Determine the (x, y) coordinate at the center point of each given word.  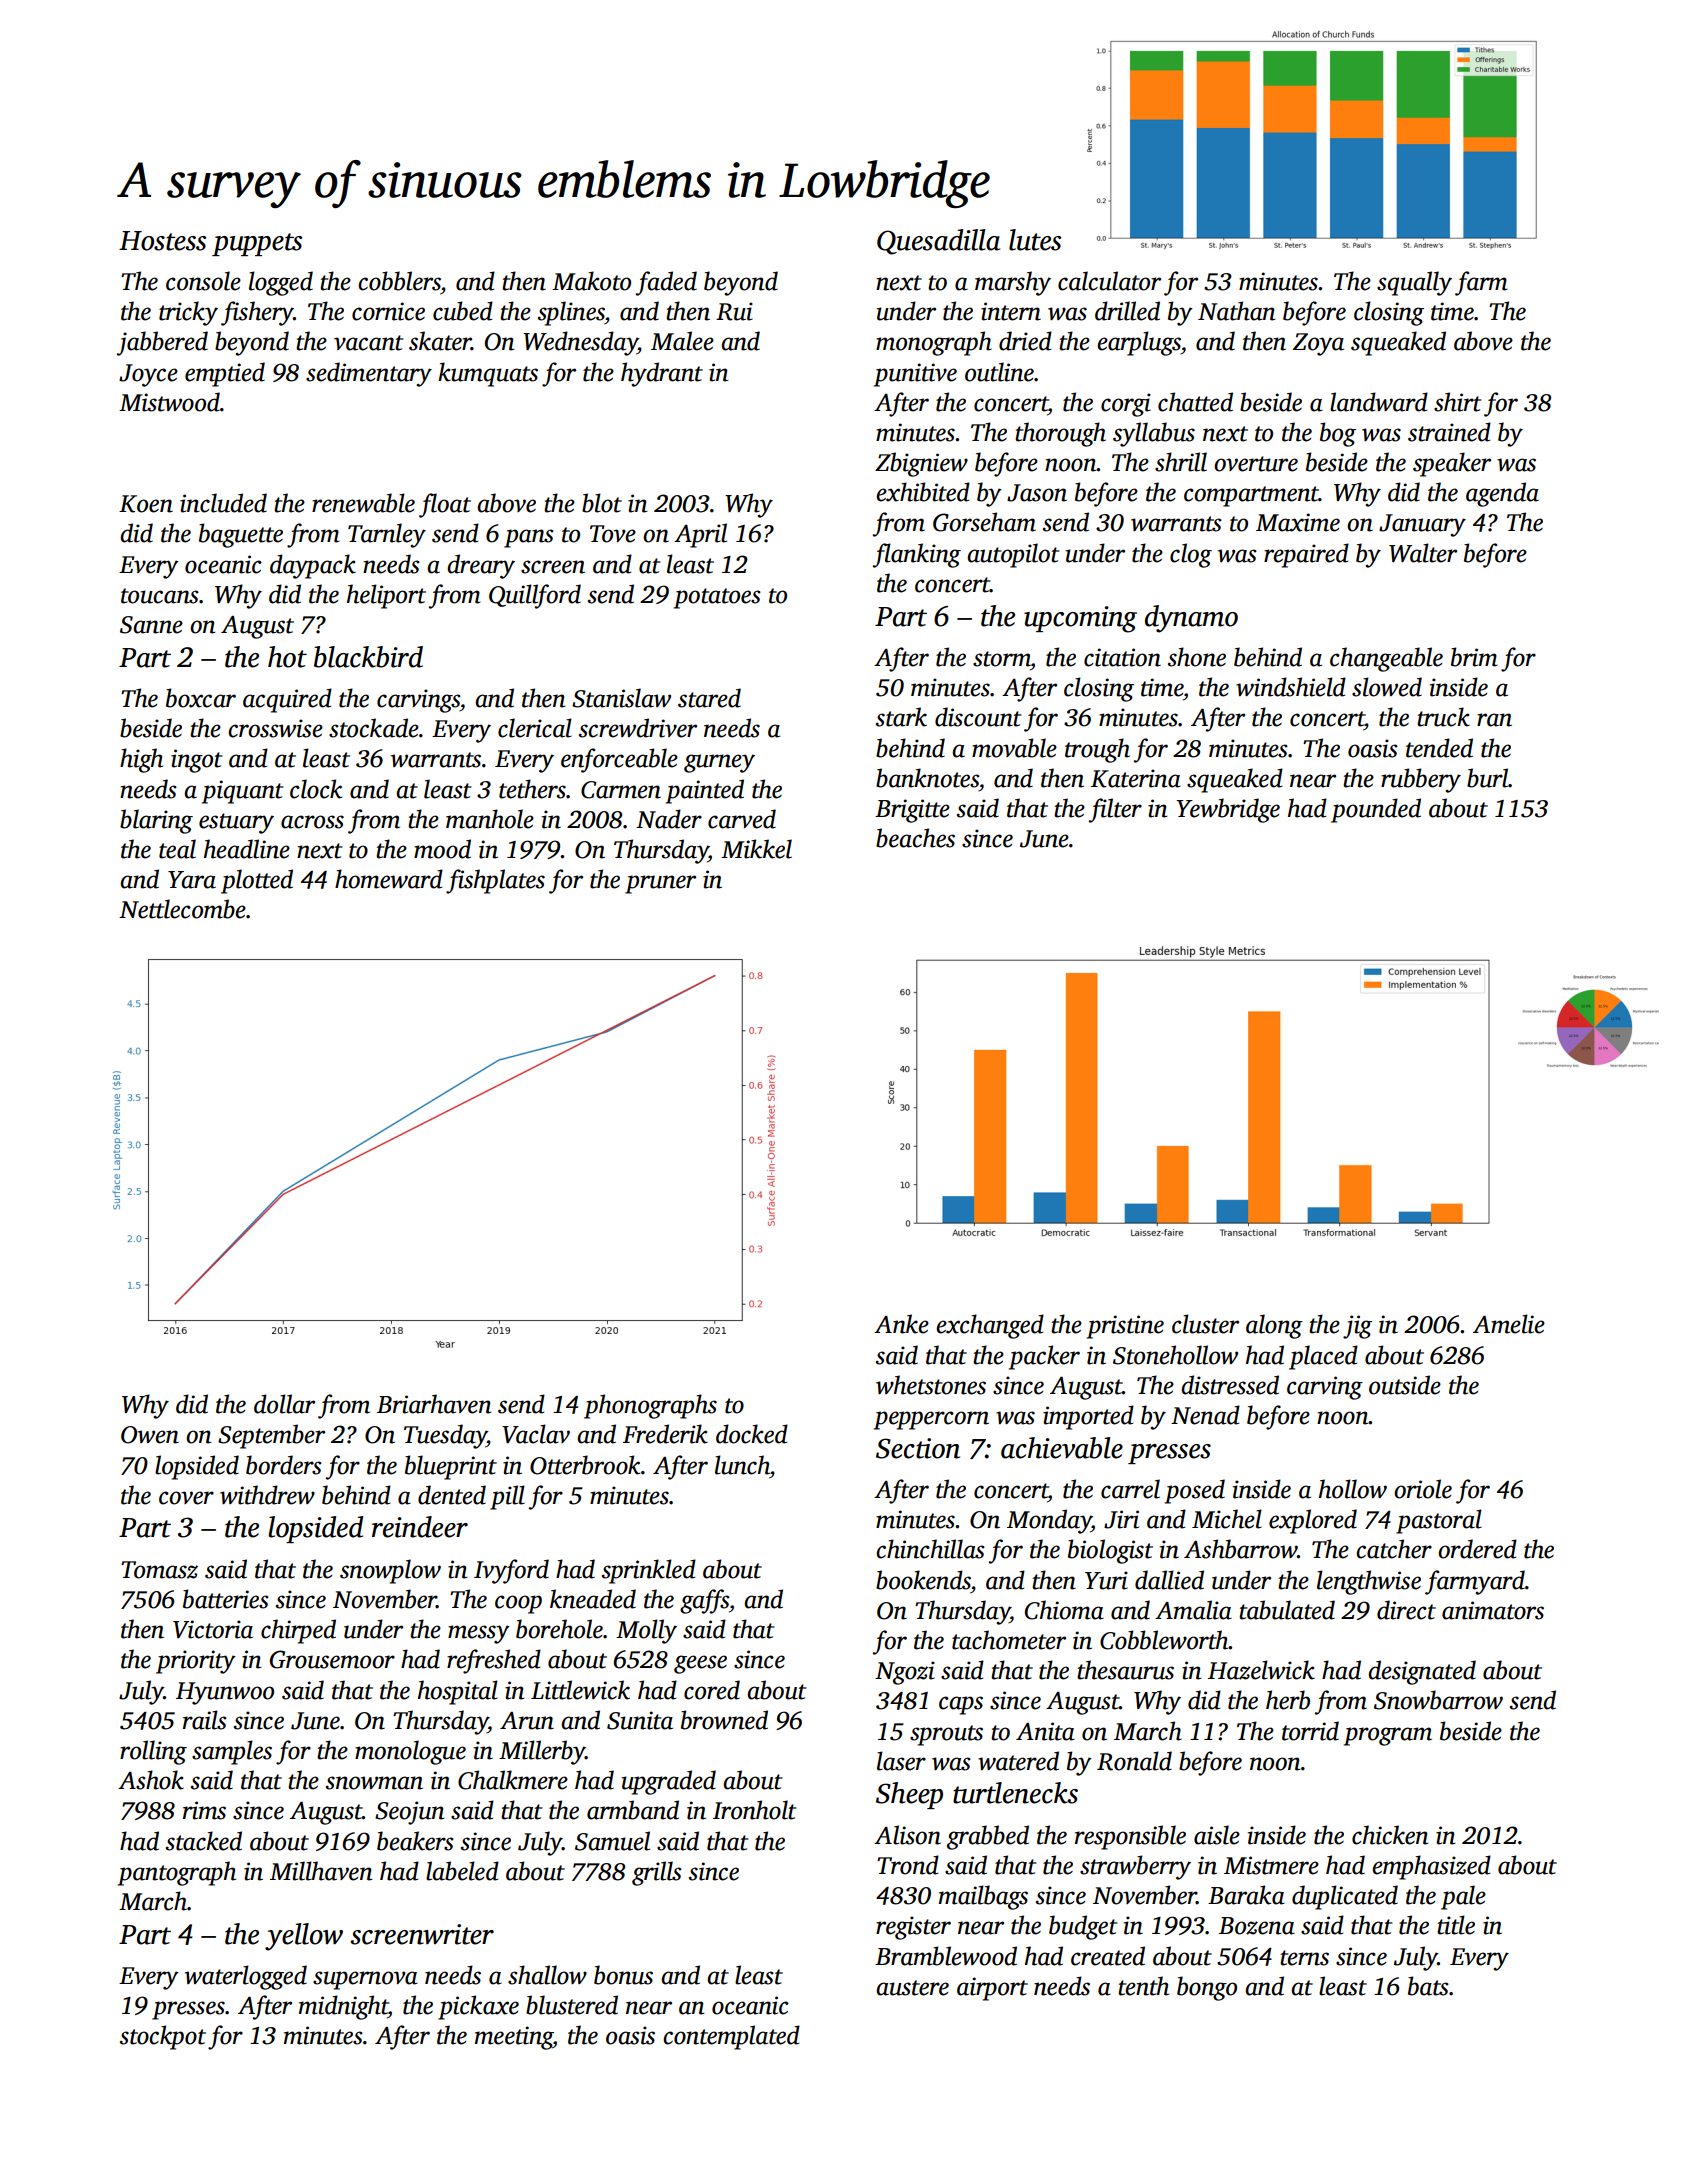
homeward (389, 879)
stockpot (163, 2037)
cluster (1205, 1324)
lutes (1035, 240)
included (223, 503)
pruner (660, 884)
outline (999, 372)
